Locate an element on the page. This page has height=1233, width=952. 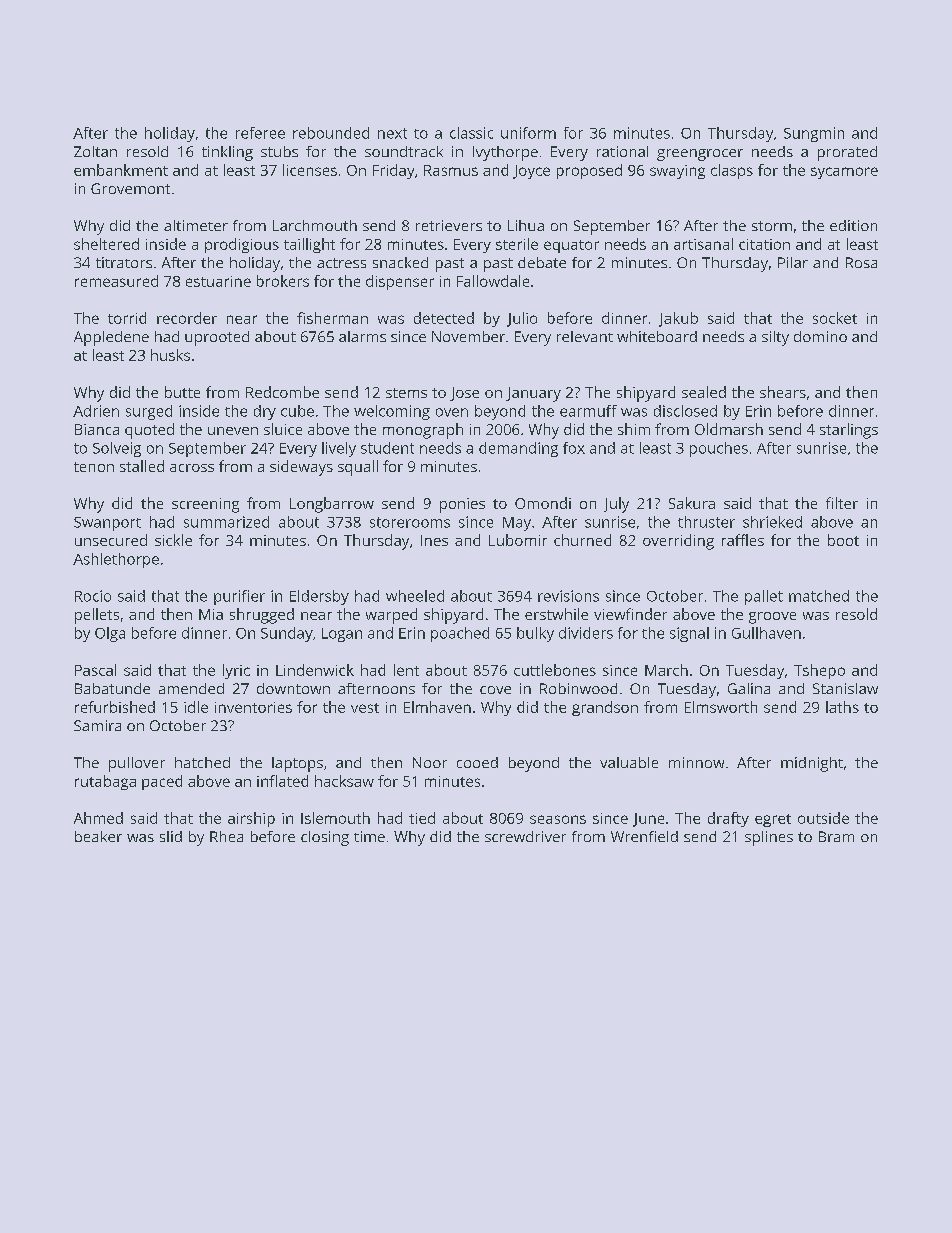
tenon is located at coordinates (94, 467).
